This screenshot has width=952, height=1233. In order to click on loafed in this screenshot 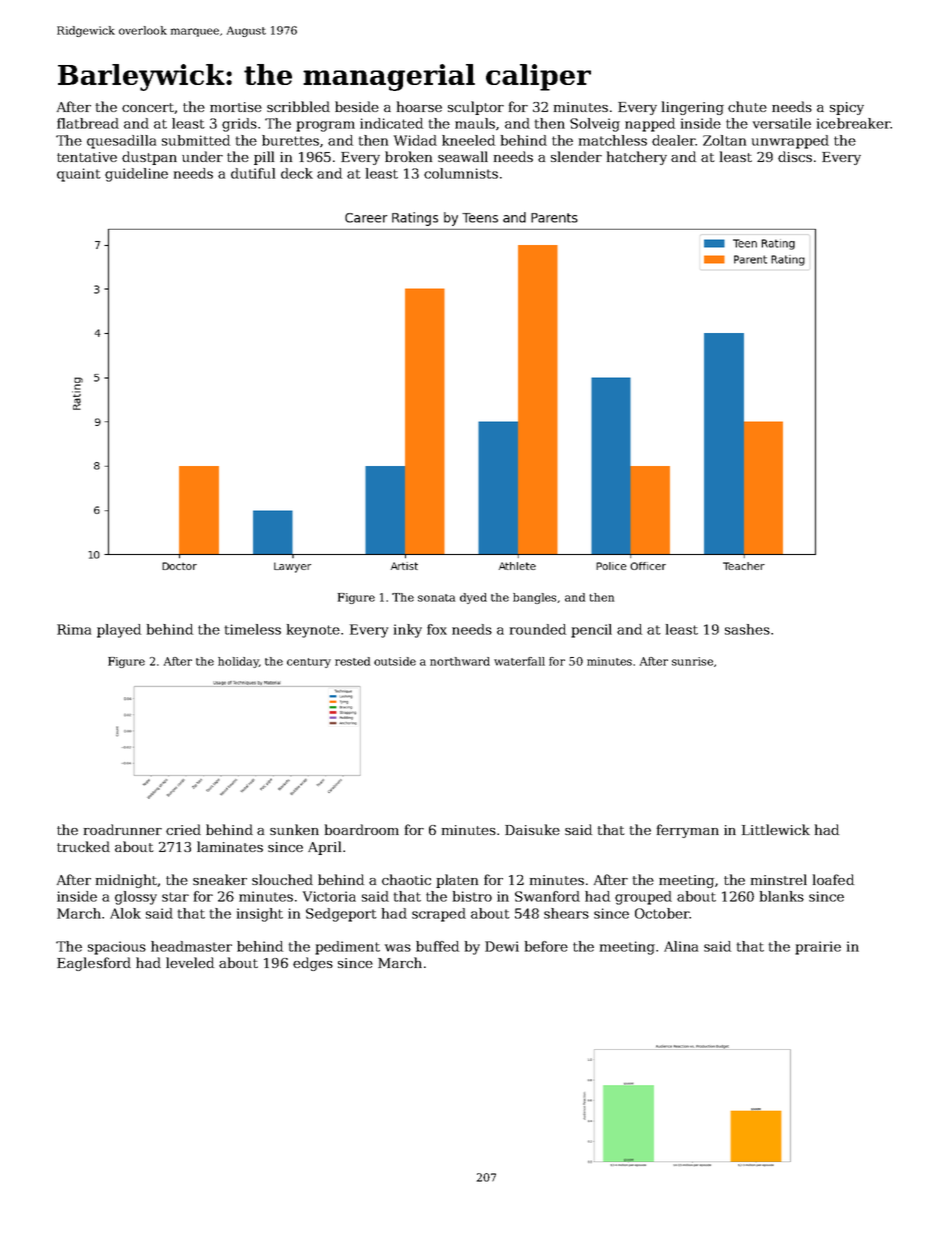, I will do `click(833, 879)`.
